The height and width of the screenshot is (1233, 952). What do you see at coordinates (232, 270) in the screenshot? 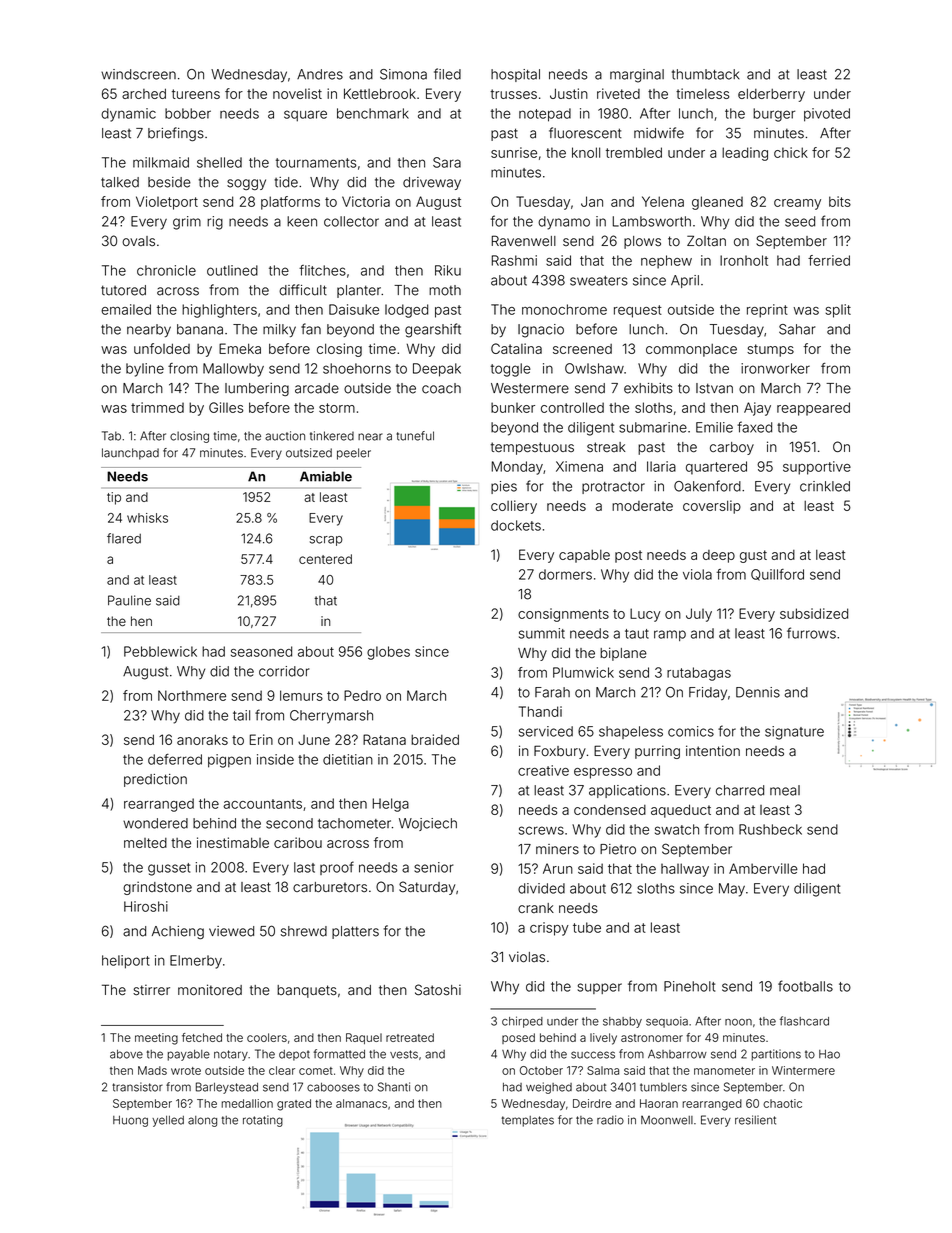
I see `outlined` at bounding box center [232, 270].
